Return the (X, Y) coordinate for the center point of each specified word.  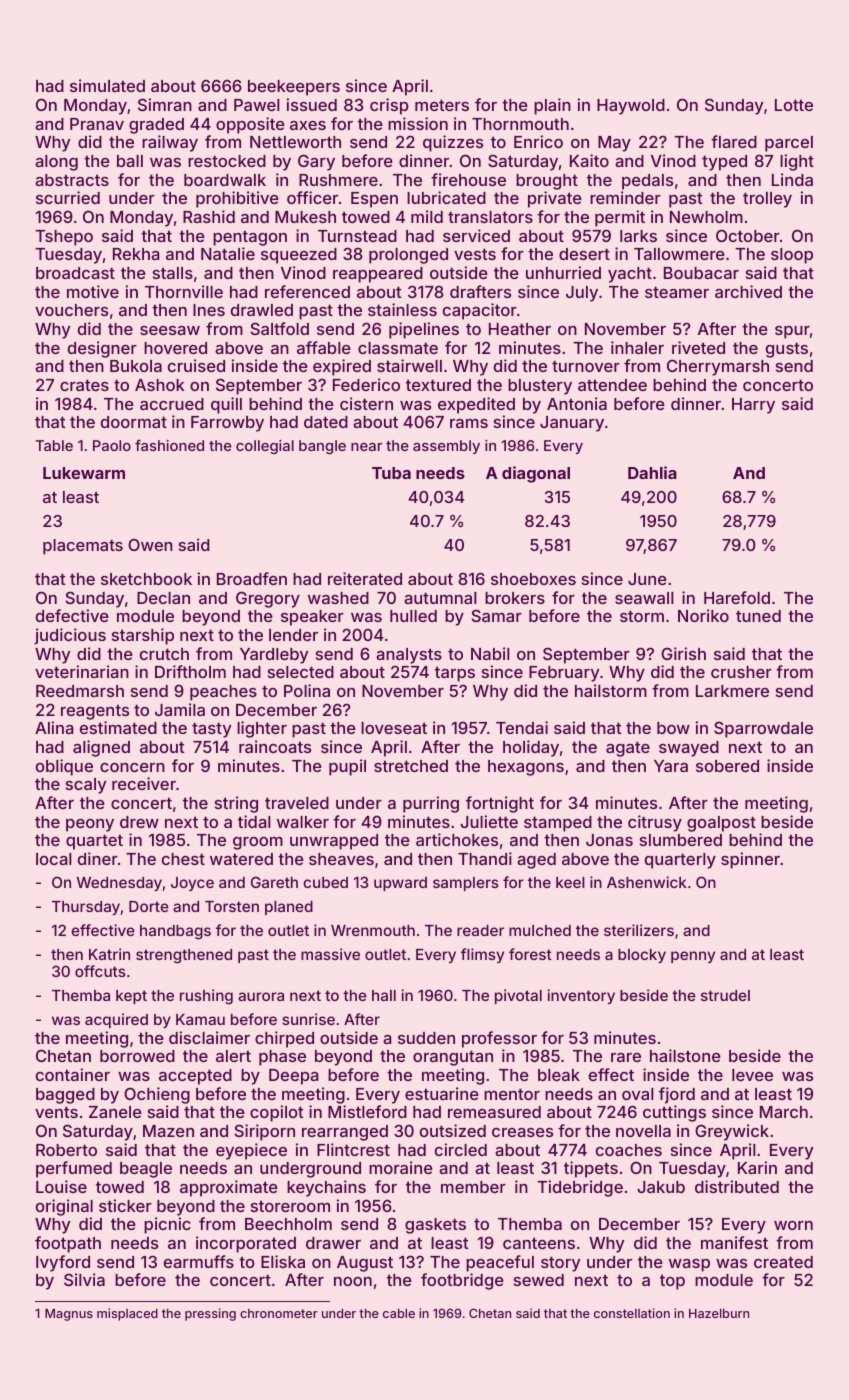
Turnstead (357, 236)
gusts (787, 350)
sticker (125, 1205)
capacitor (480, 311)
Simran (165, 104)
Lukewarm (84, 473)
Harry (753, 406)
